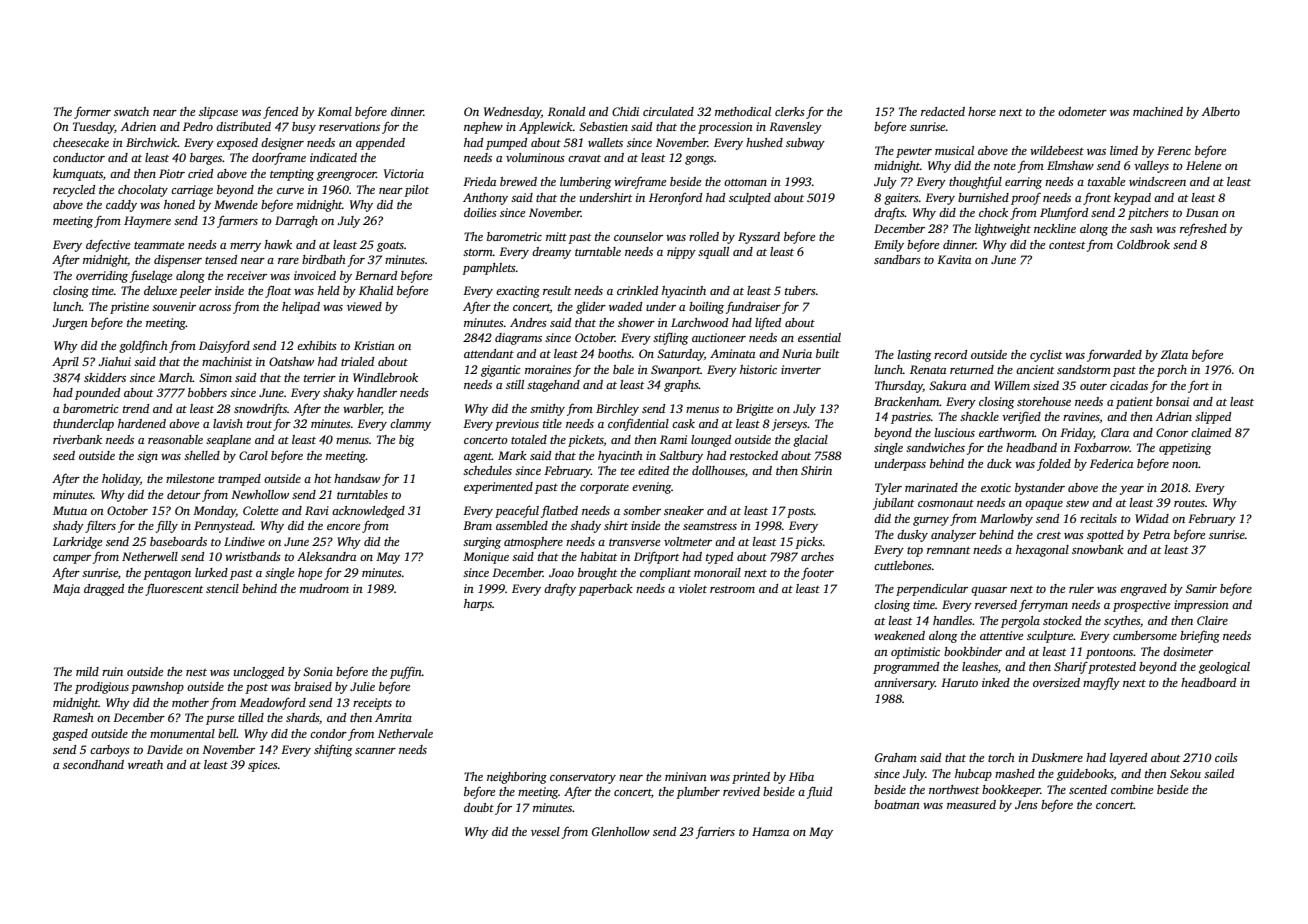  Describe the element at coordinates (1201, 606) in the screenshot. I see `impression` at that location.
